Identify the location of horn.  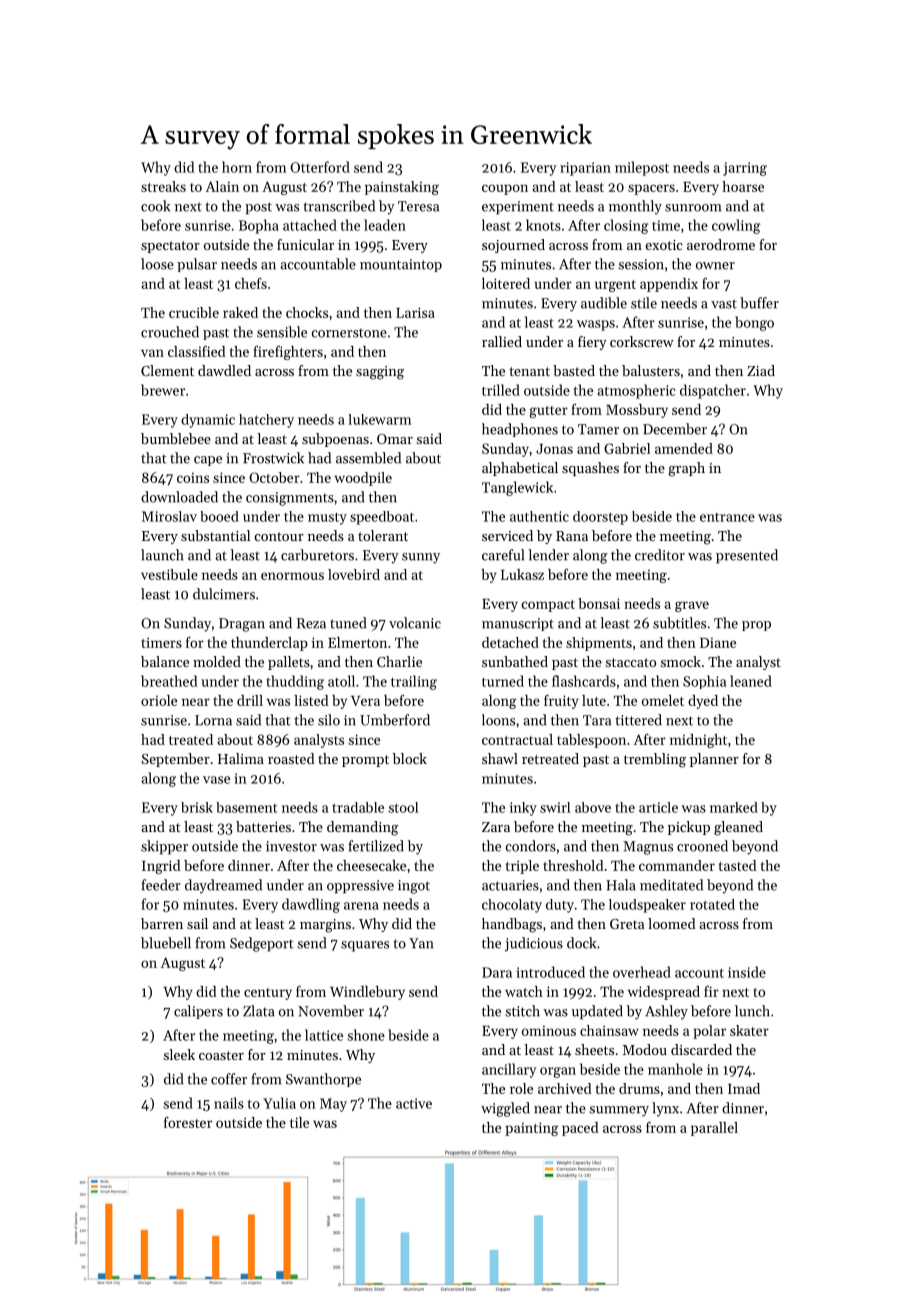
(237, 167).
